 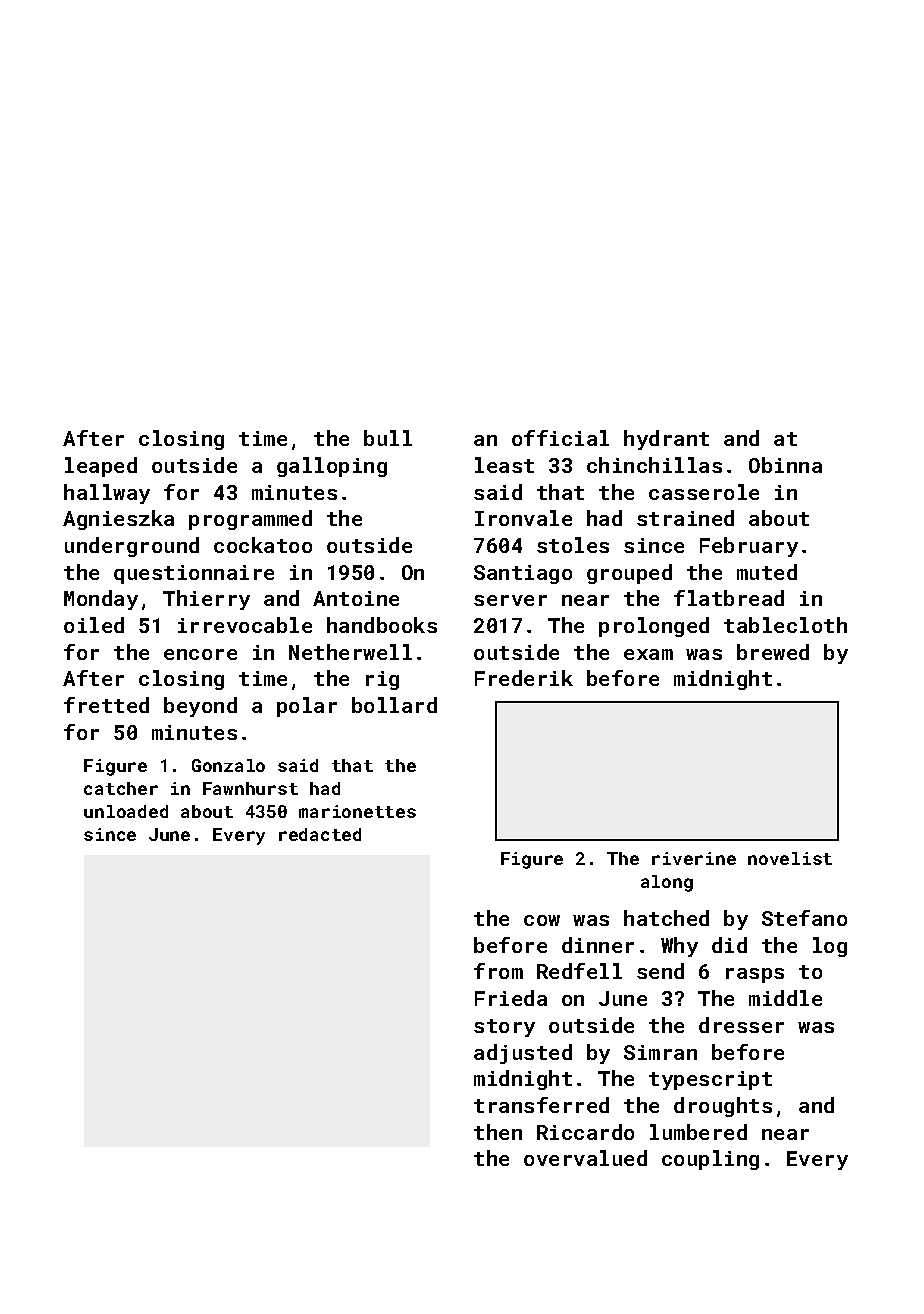 I want to click on muted, so click(x=767, y=572).
